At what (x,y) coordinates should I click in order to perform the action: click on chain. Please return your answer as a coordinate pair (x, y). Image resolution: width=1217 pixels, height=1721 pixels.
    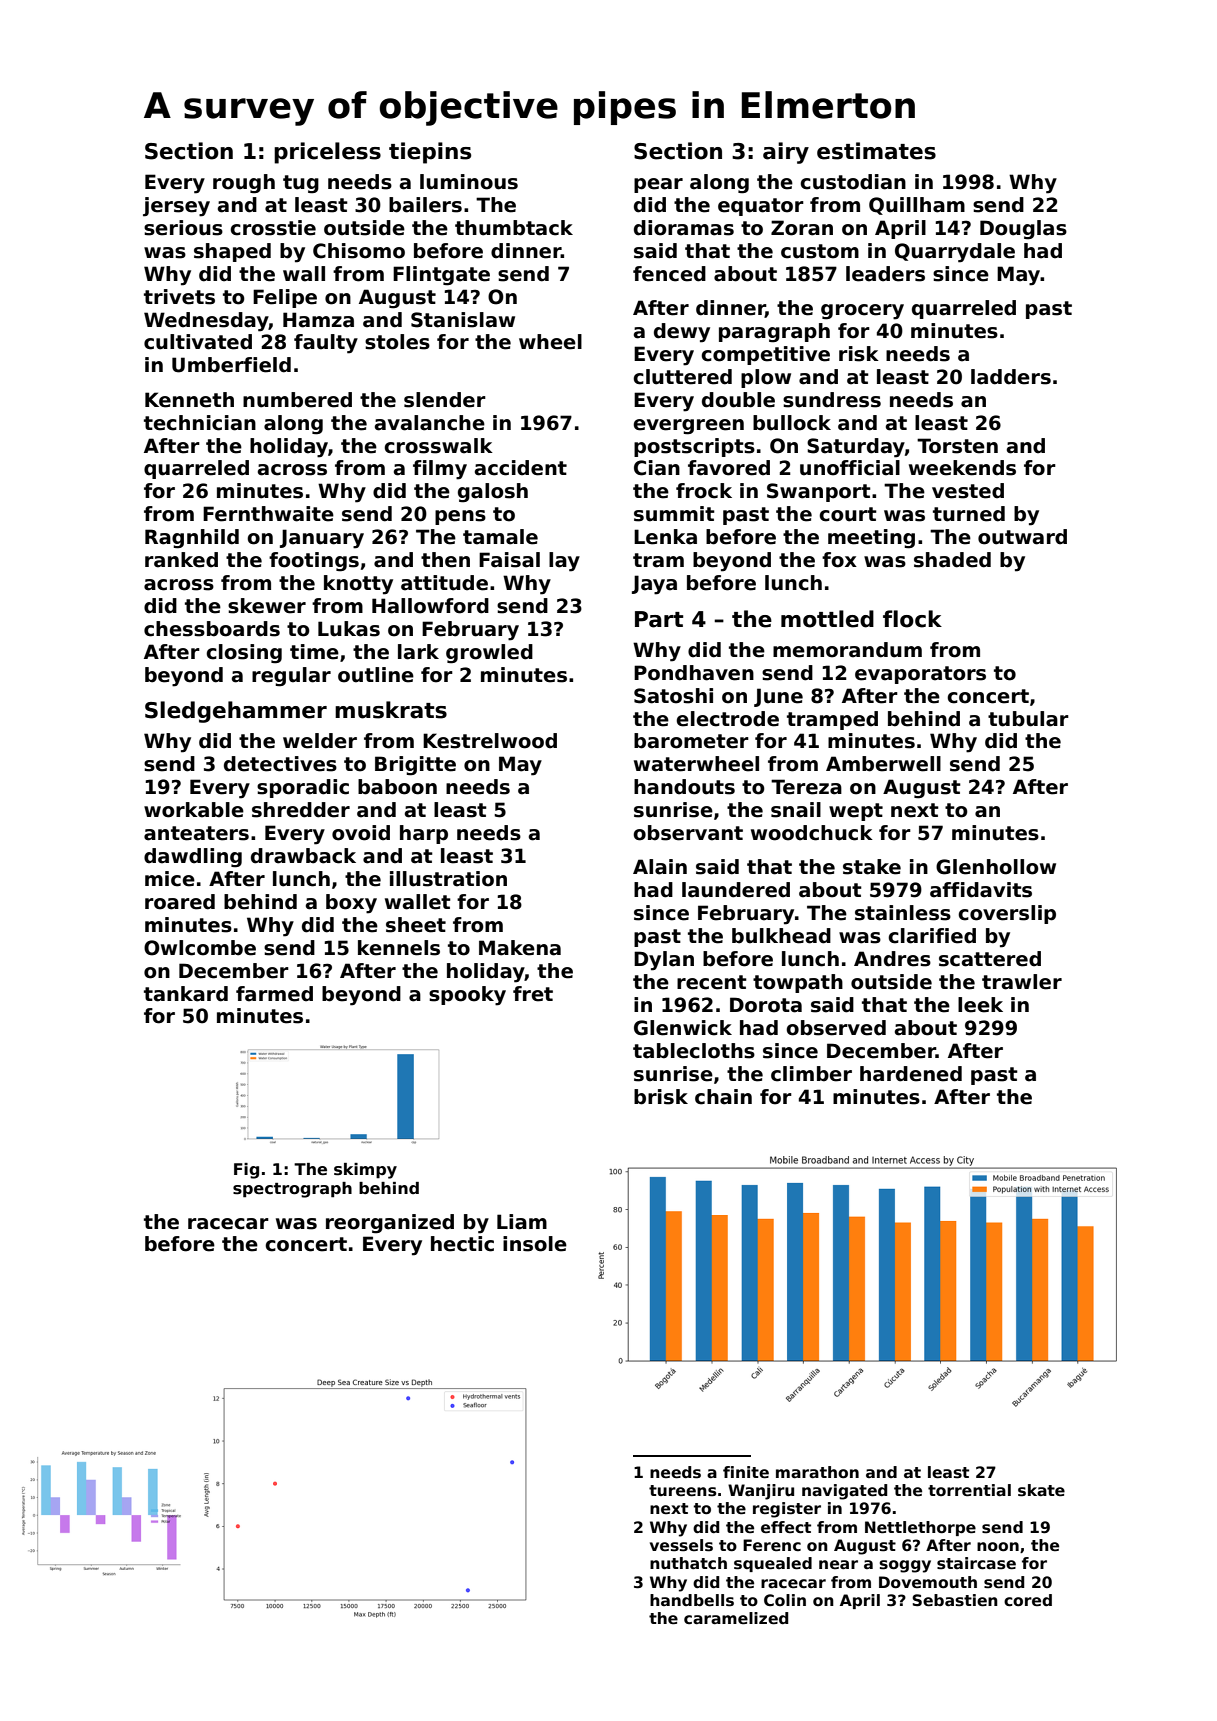
    Looking at the image, I should click on (723, 1097).
